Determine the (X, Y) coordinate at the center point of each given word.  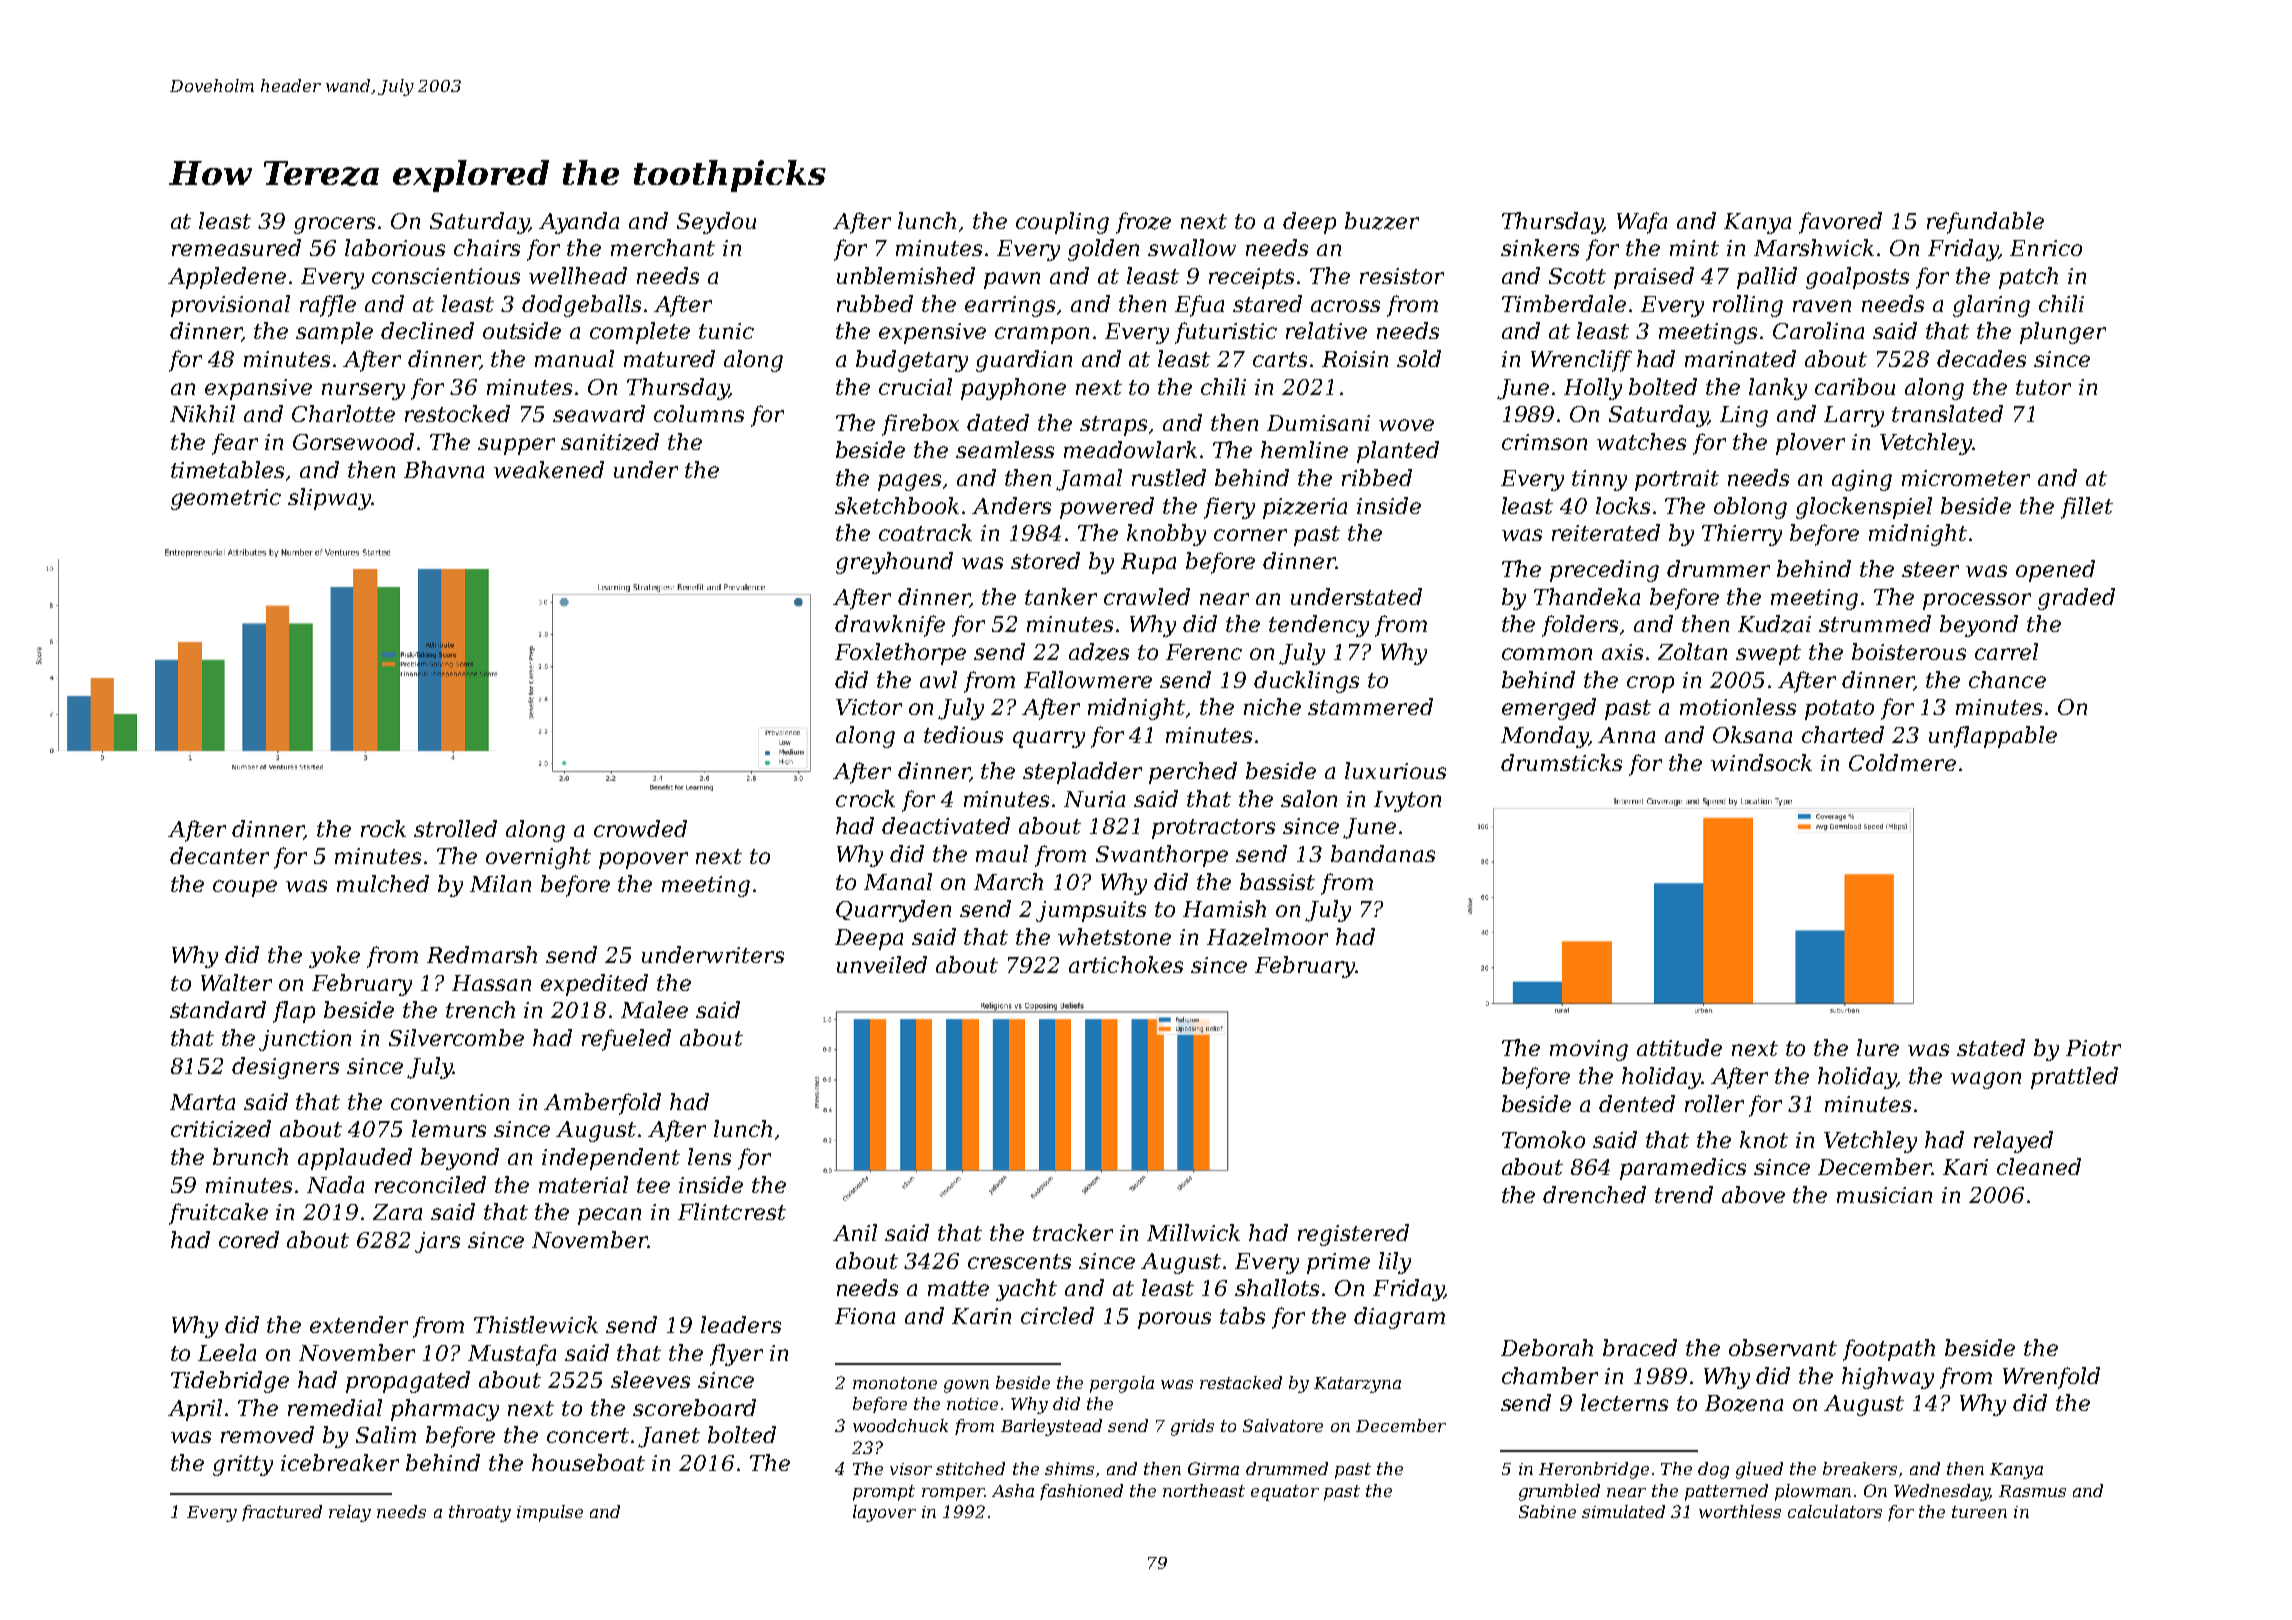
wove (1406, 425)
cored (249, 1239)
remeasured (236, 247)
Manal (898, 881)
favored (1840, 223)
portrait (1677, 480)
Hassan (491, 983)
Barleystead (1051, 1427)
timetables (227, 469)
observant (1783, 1347)
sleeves (650, 1379)
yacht (1026, 1290)
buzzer (1382, 221)
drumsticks (1561, 762)
